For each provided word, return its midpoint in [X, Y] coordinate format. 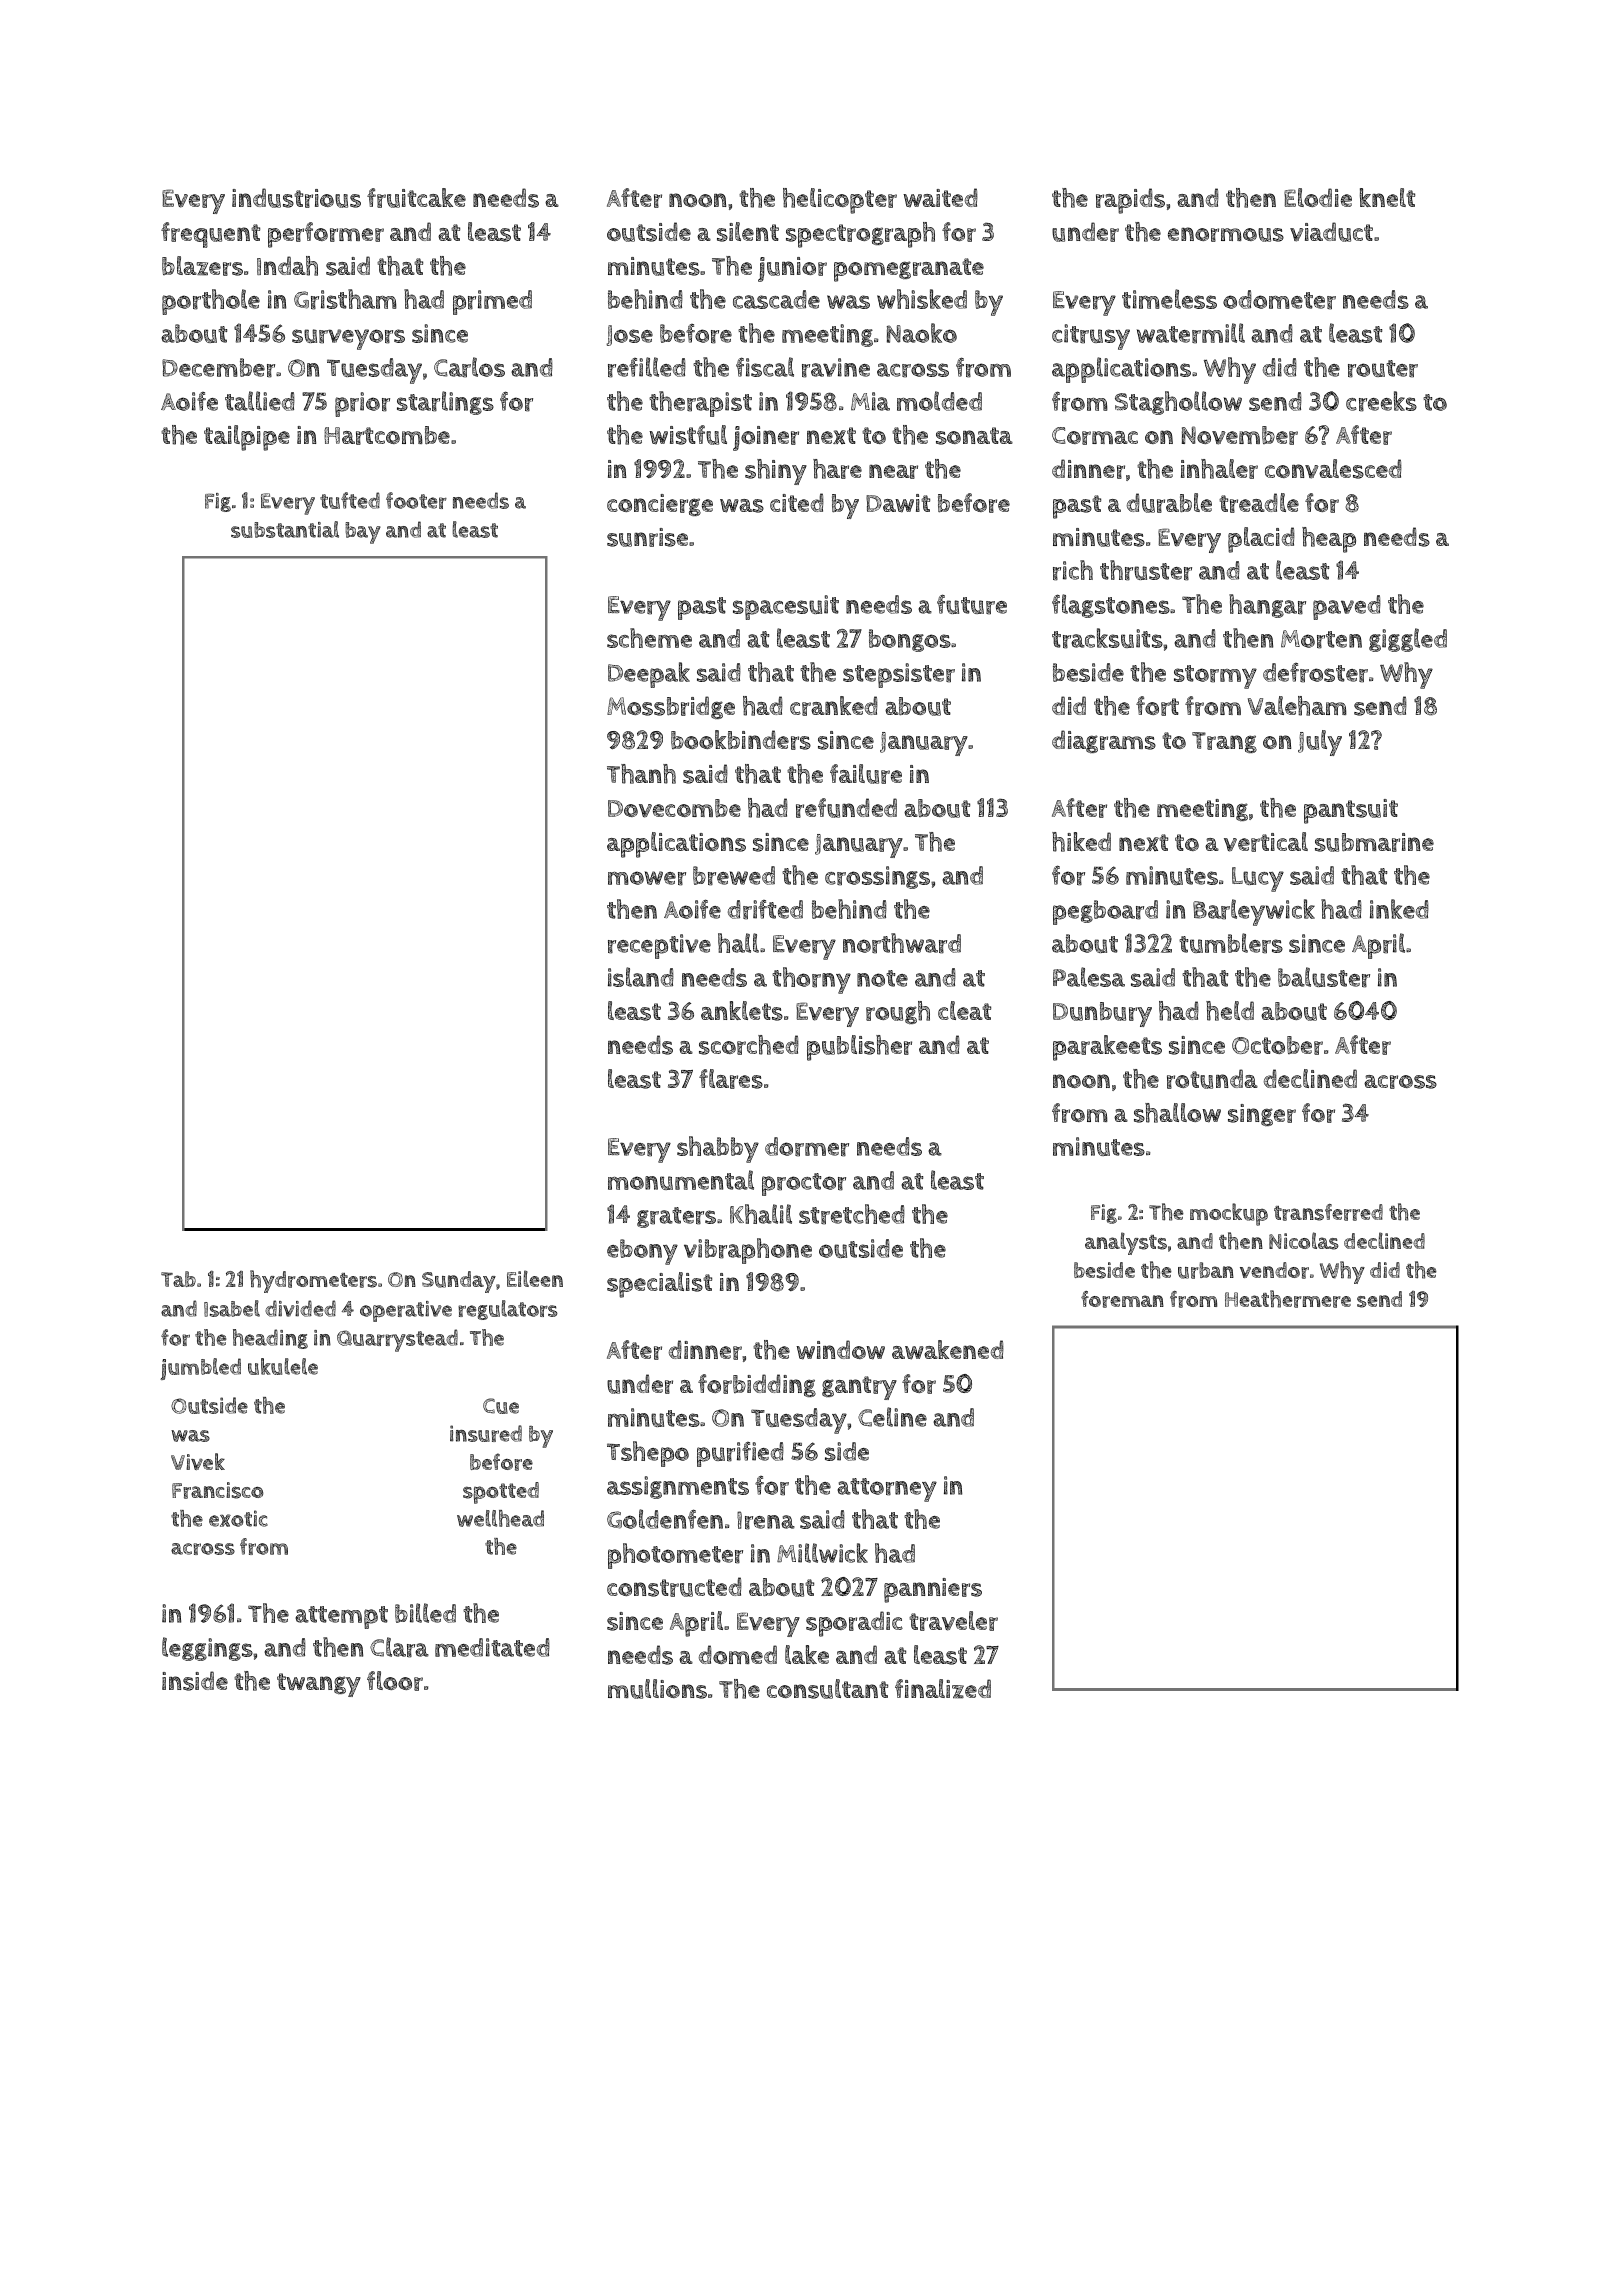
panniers [933, 1590]
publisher [859, 1048]
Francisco [217, 1490]
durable [1169, 503]
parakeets [1107, 1048]
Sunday [459, 1282]
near [893, 471]
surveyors [348, 339]
